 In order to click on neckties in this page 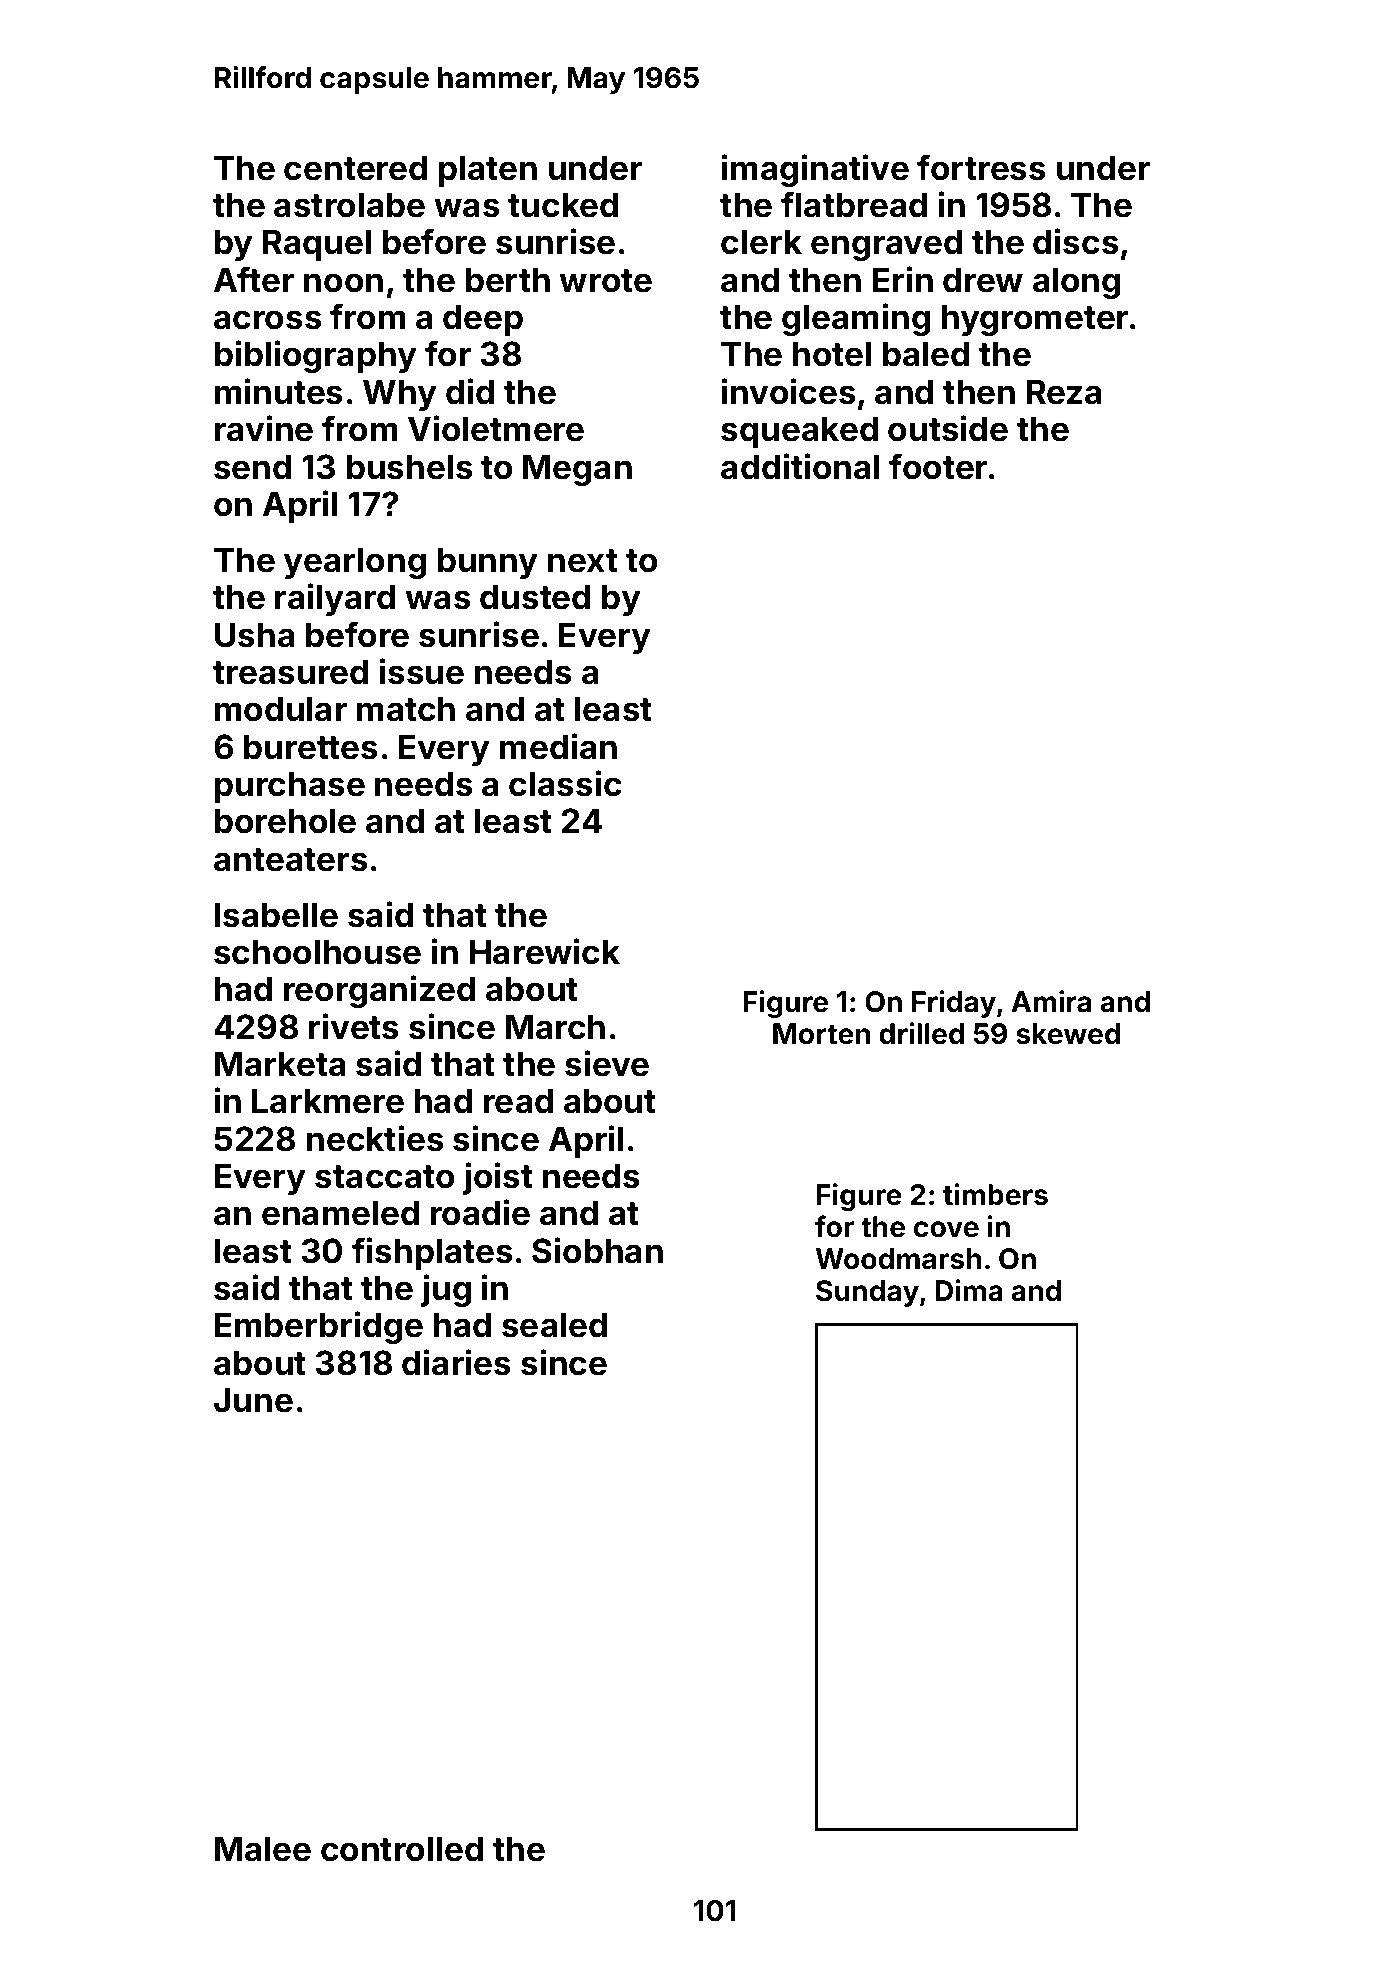, I will do `click(375, 1138)`.
